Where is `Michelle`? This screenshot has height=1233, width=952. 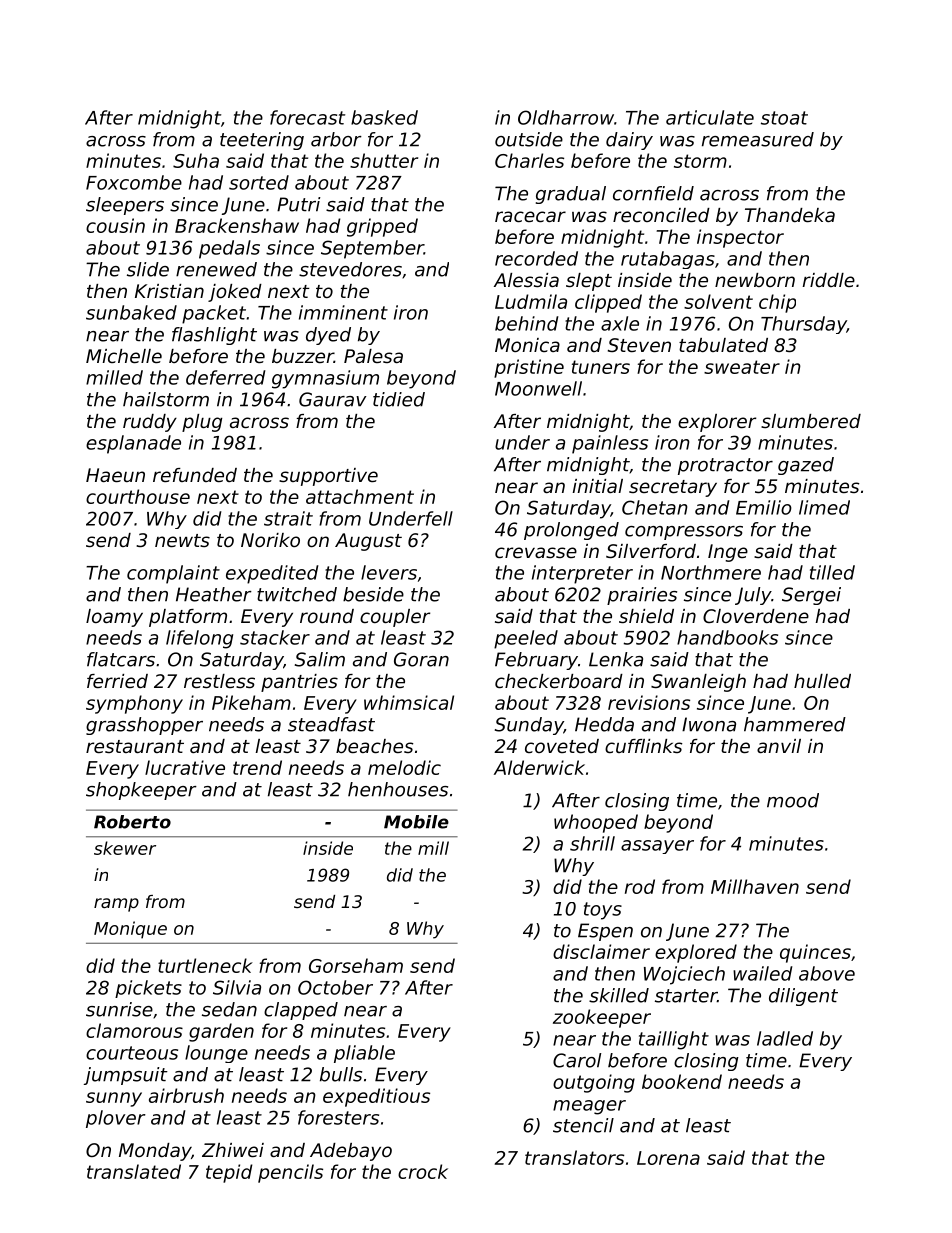 Michelle is located at coordinates (124, 356).
